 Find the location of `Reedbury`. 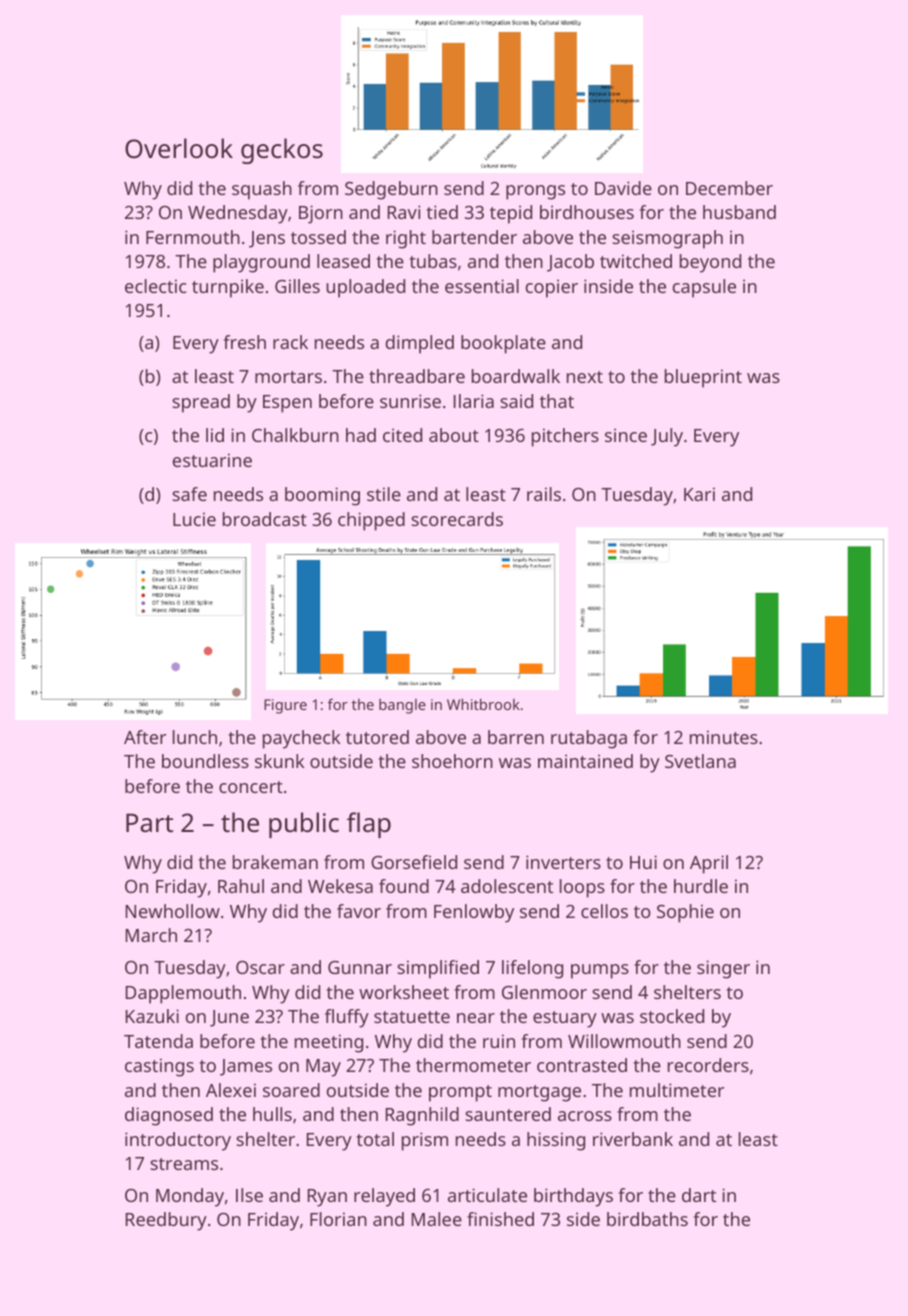

Reedbury is located at coordinates (166, 1221).
